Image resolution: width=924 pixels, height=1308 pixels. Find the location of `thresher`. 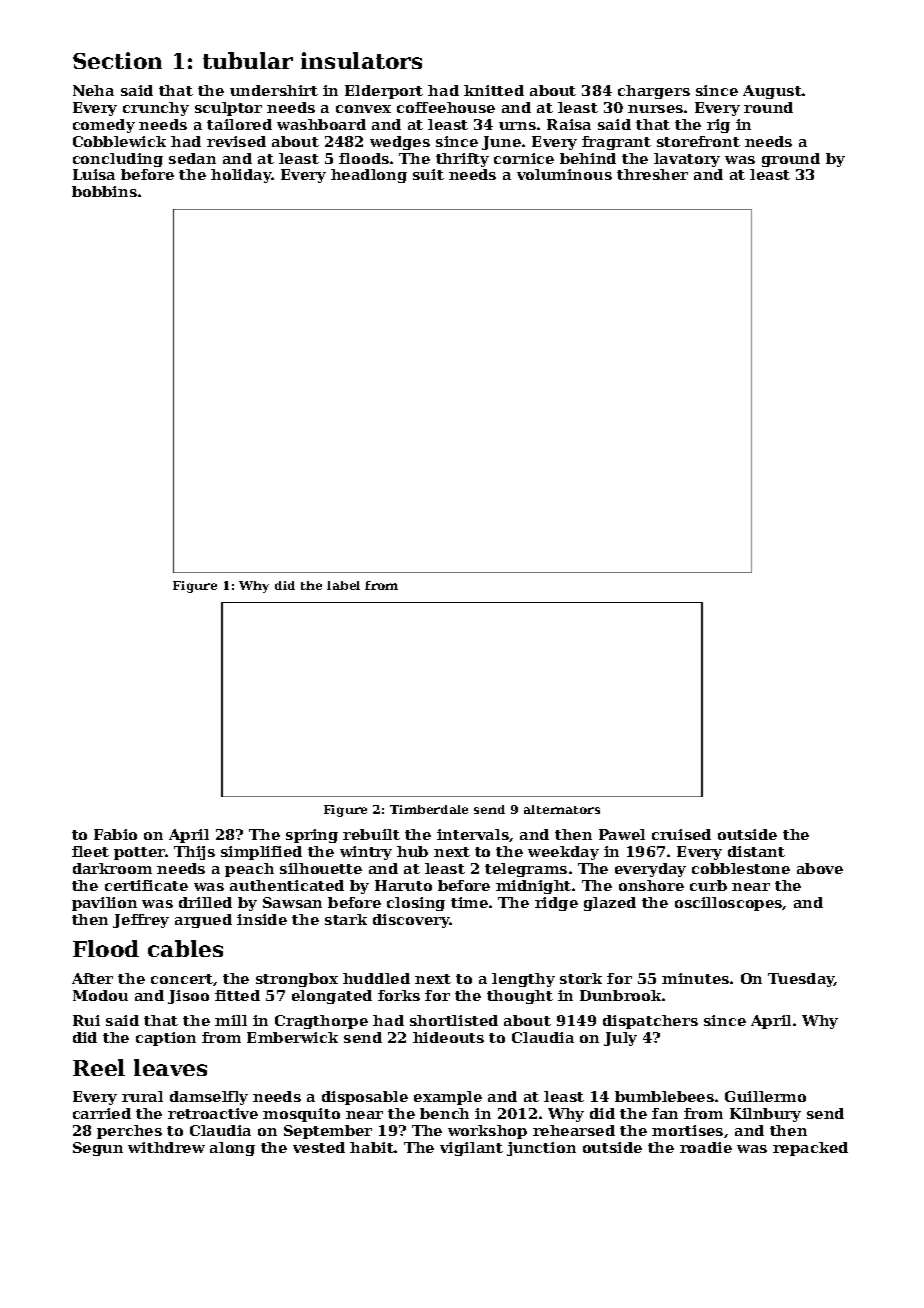

thresher is located at coordinates (652, 174).
